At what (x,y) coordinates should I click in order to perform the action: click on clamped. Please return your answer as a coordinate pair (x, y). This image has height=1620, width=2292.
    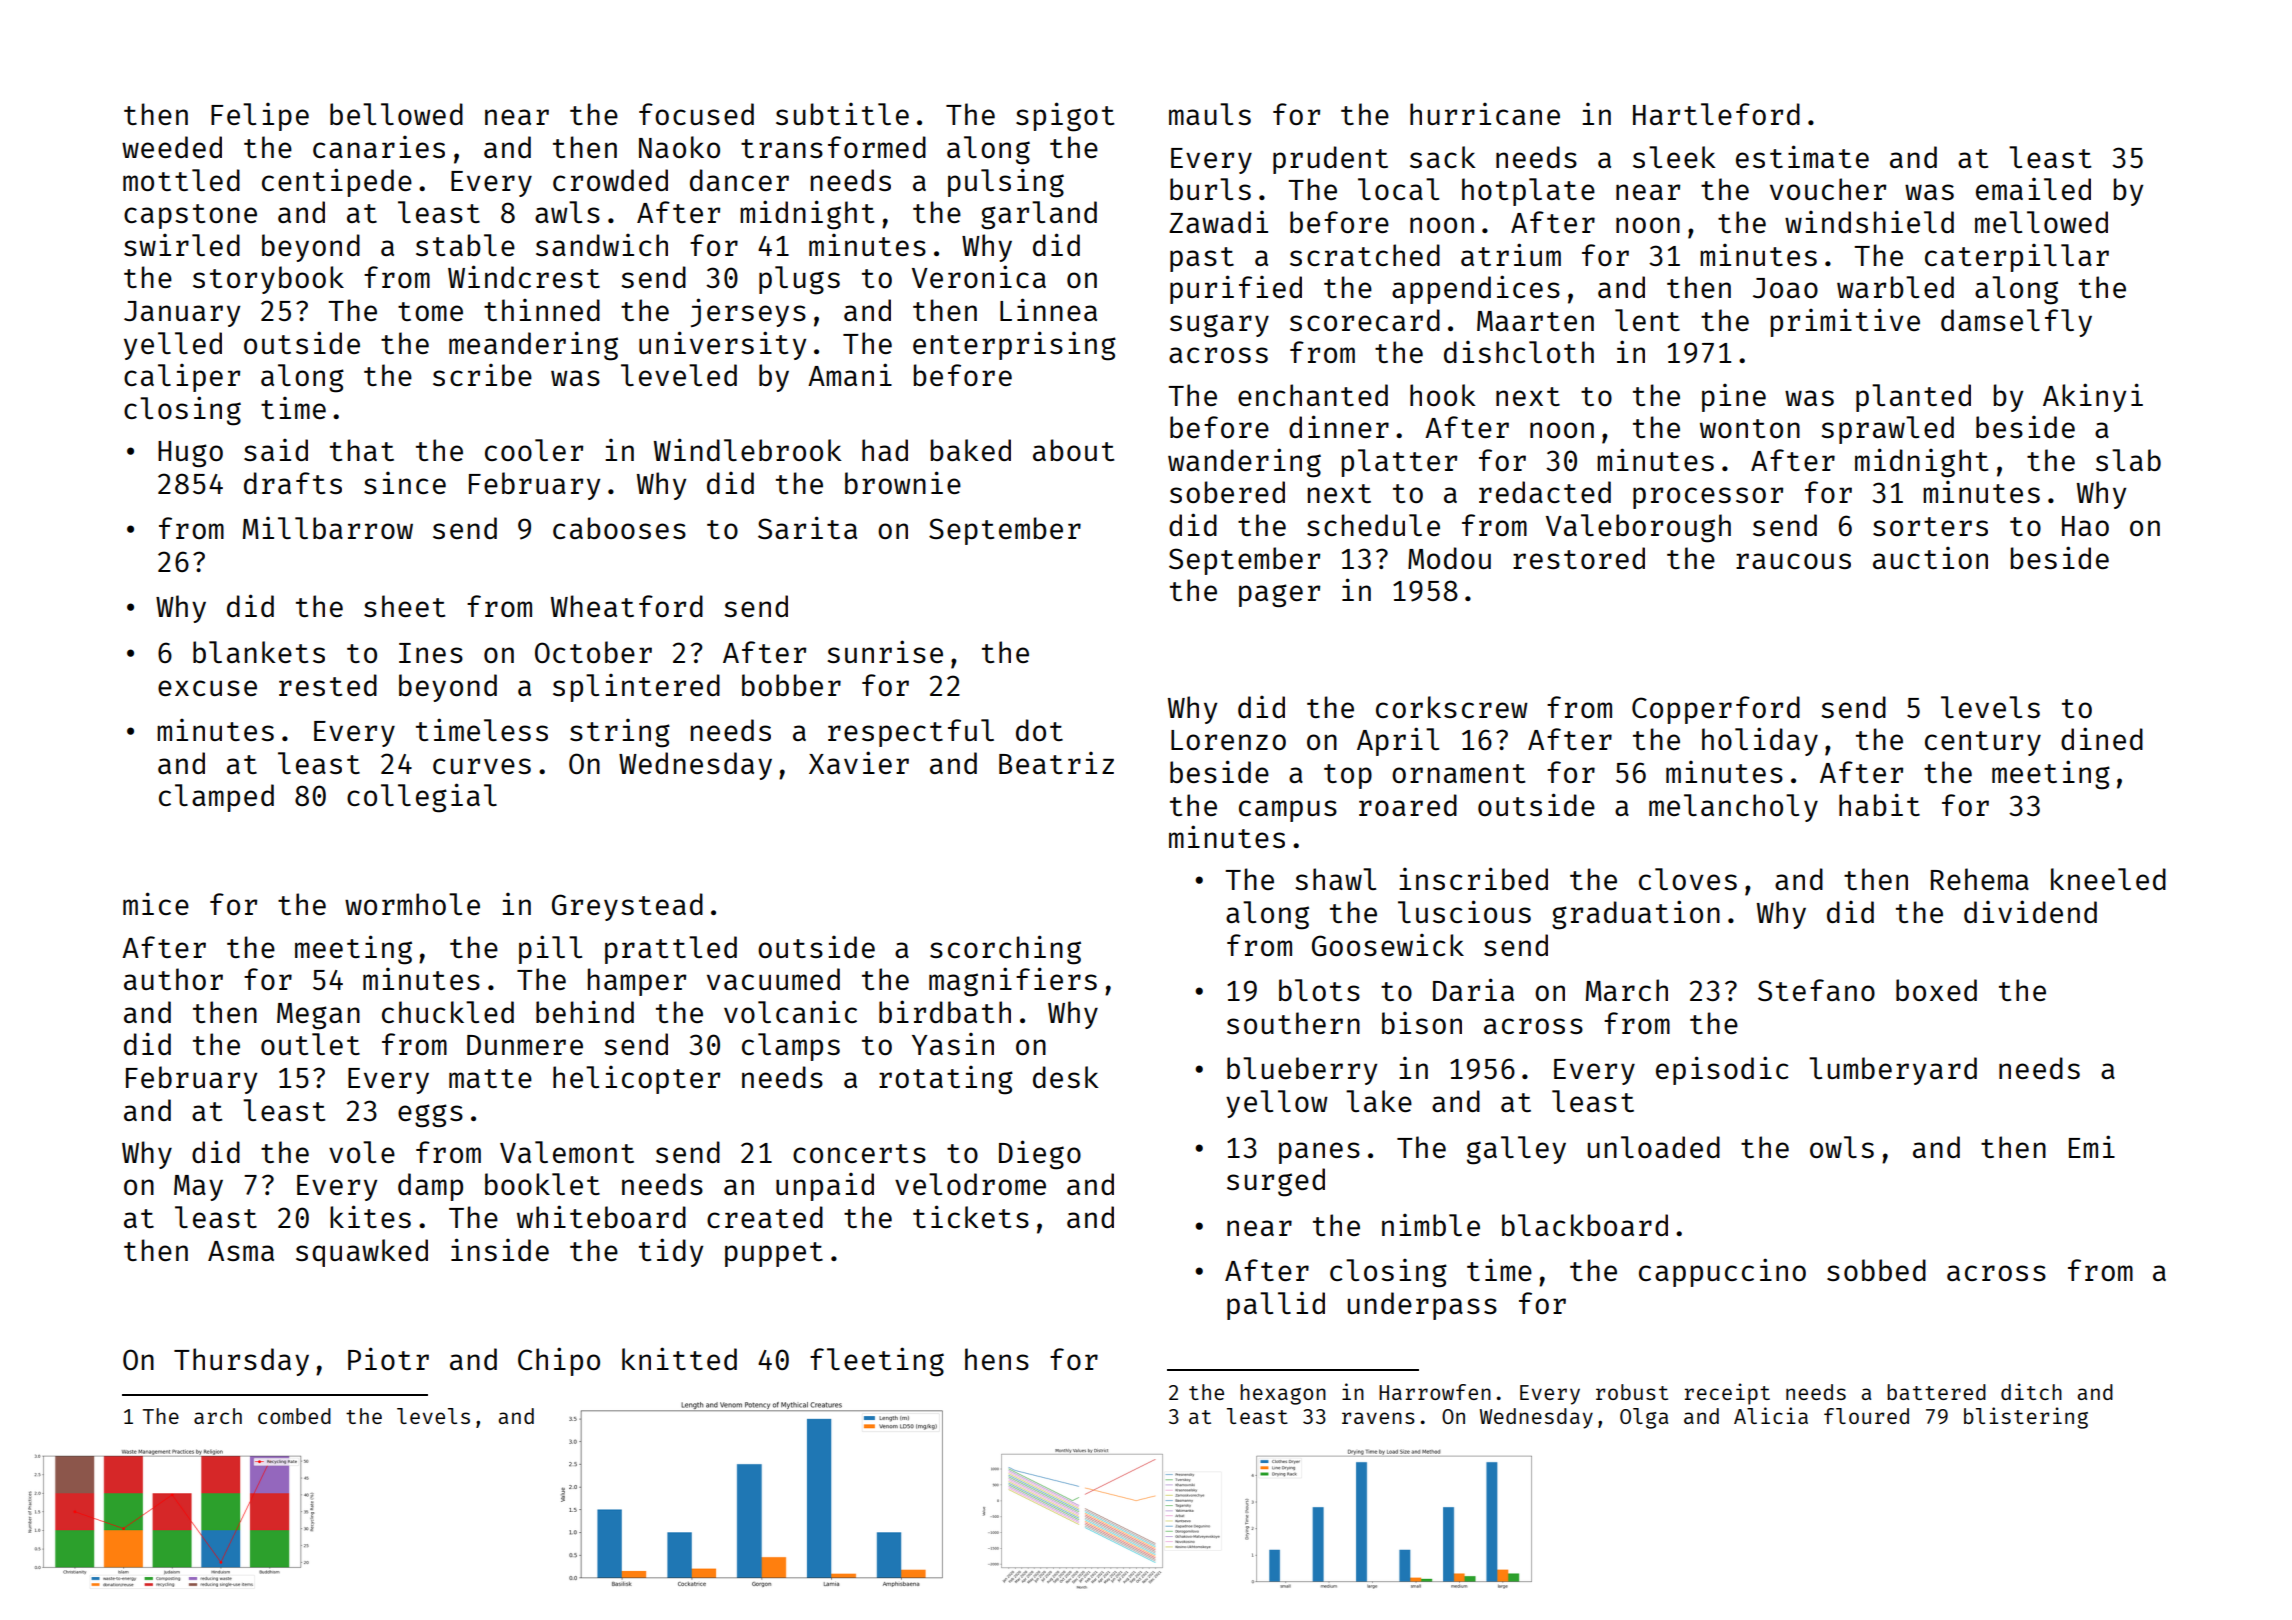
    Looking at the image, I should click on (216, 798).
